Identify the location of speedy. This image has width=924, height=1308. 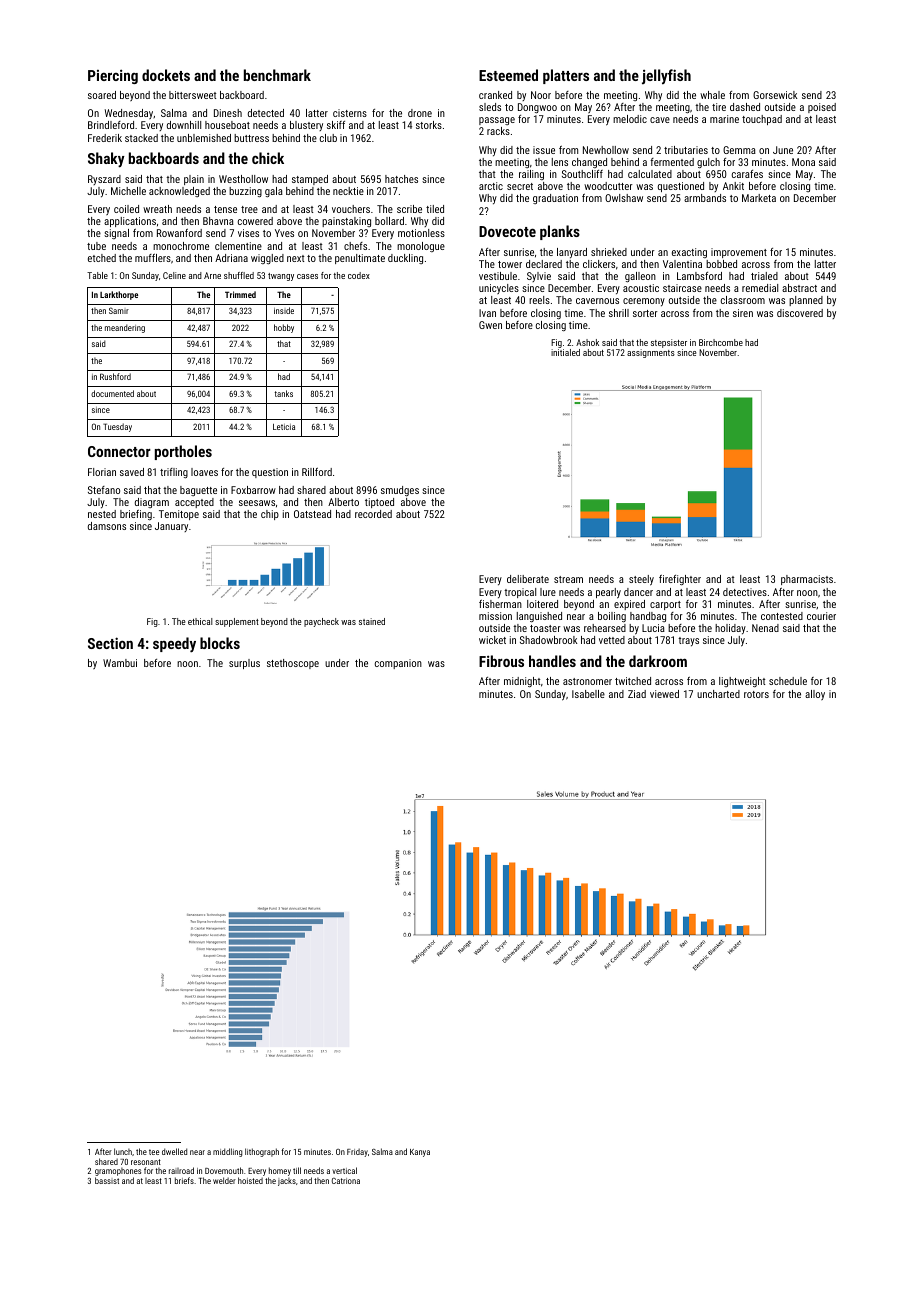
(174, 645).
